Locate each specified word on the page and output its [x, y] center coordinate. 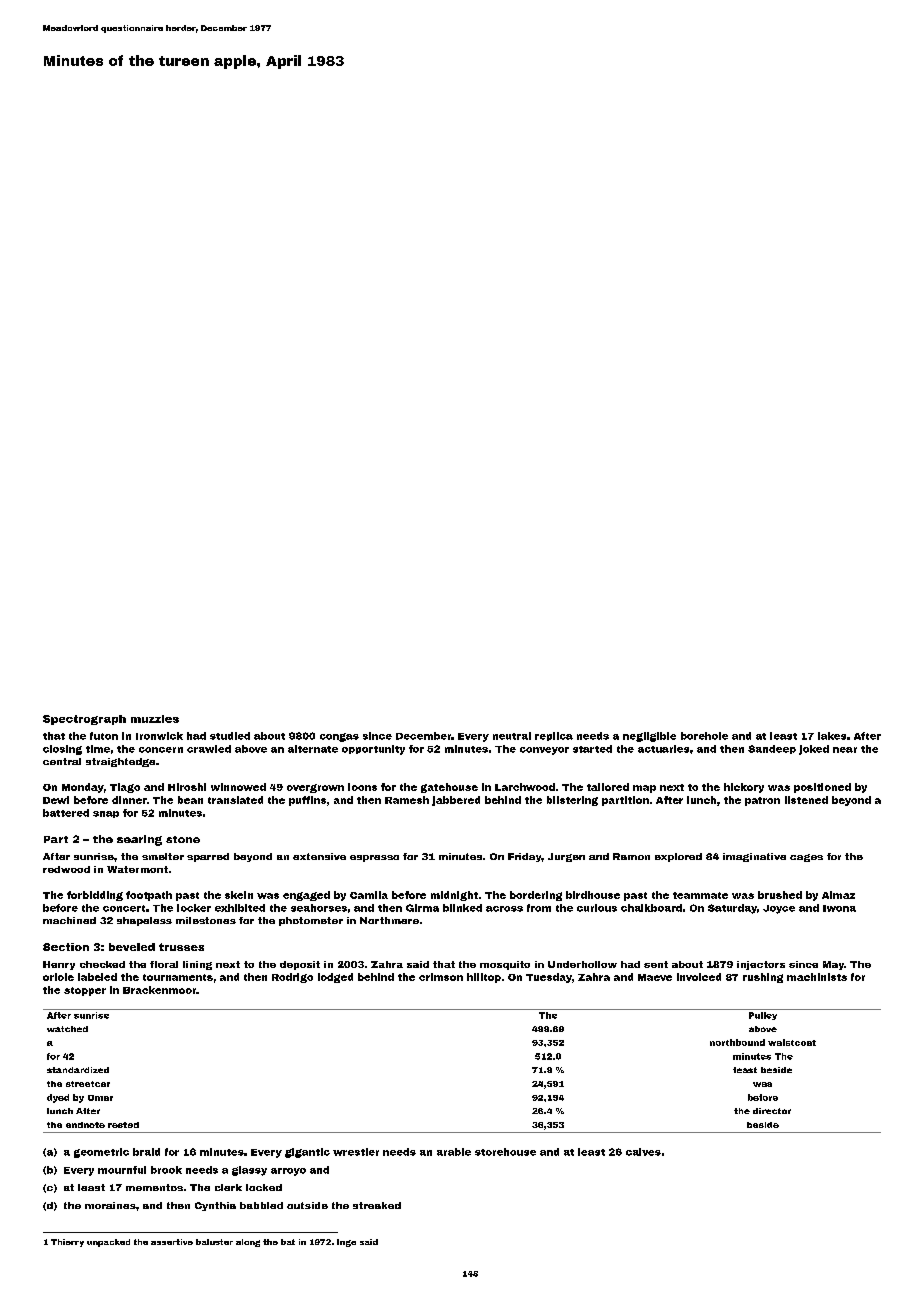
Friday [524, 857]
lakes [832, 736]
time [98, 749]
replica [554, 736]
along [248, 1243]
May [833, 965]
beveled [132, 947]
